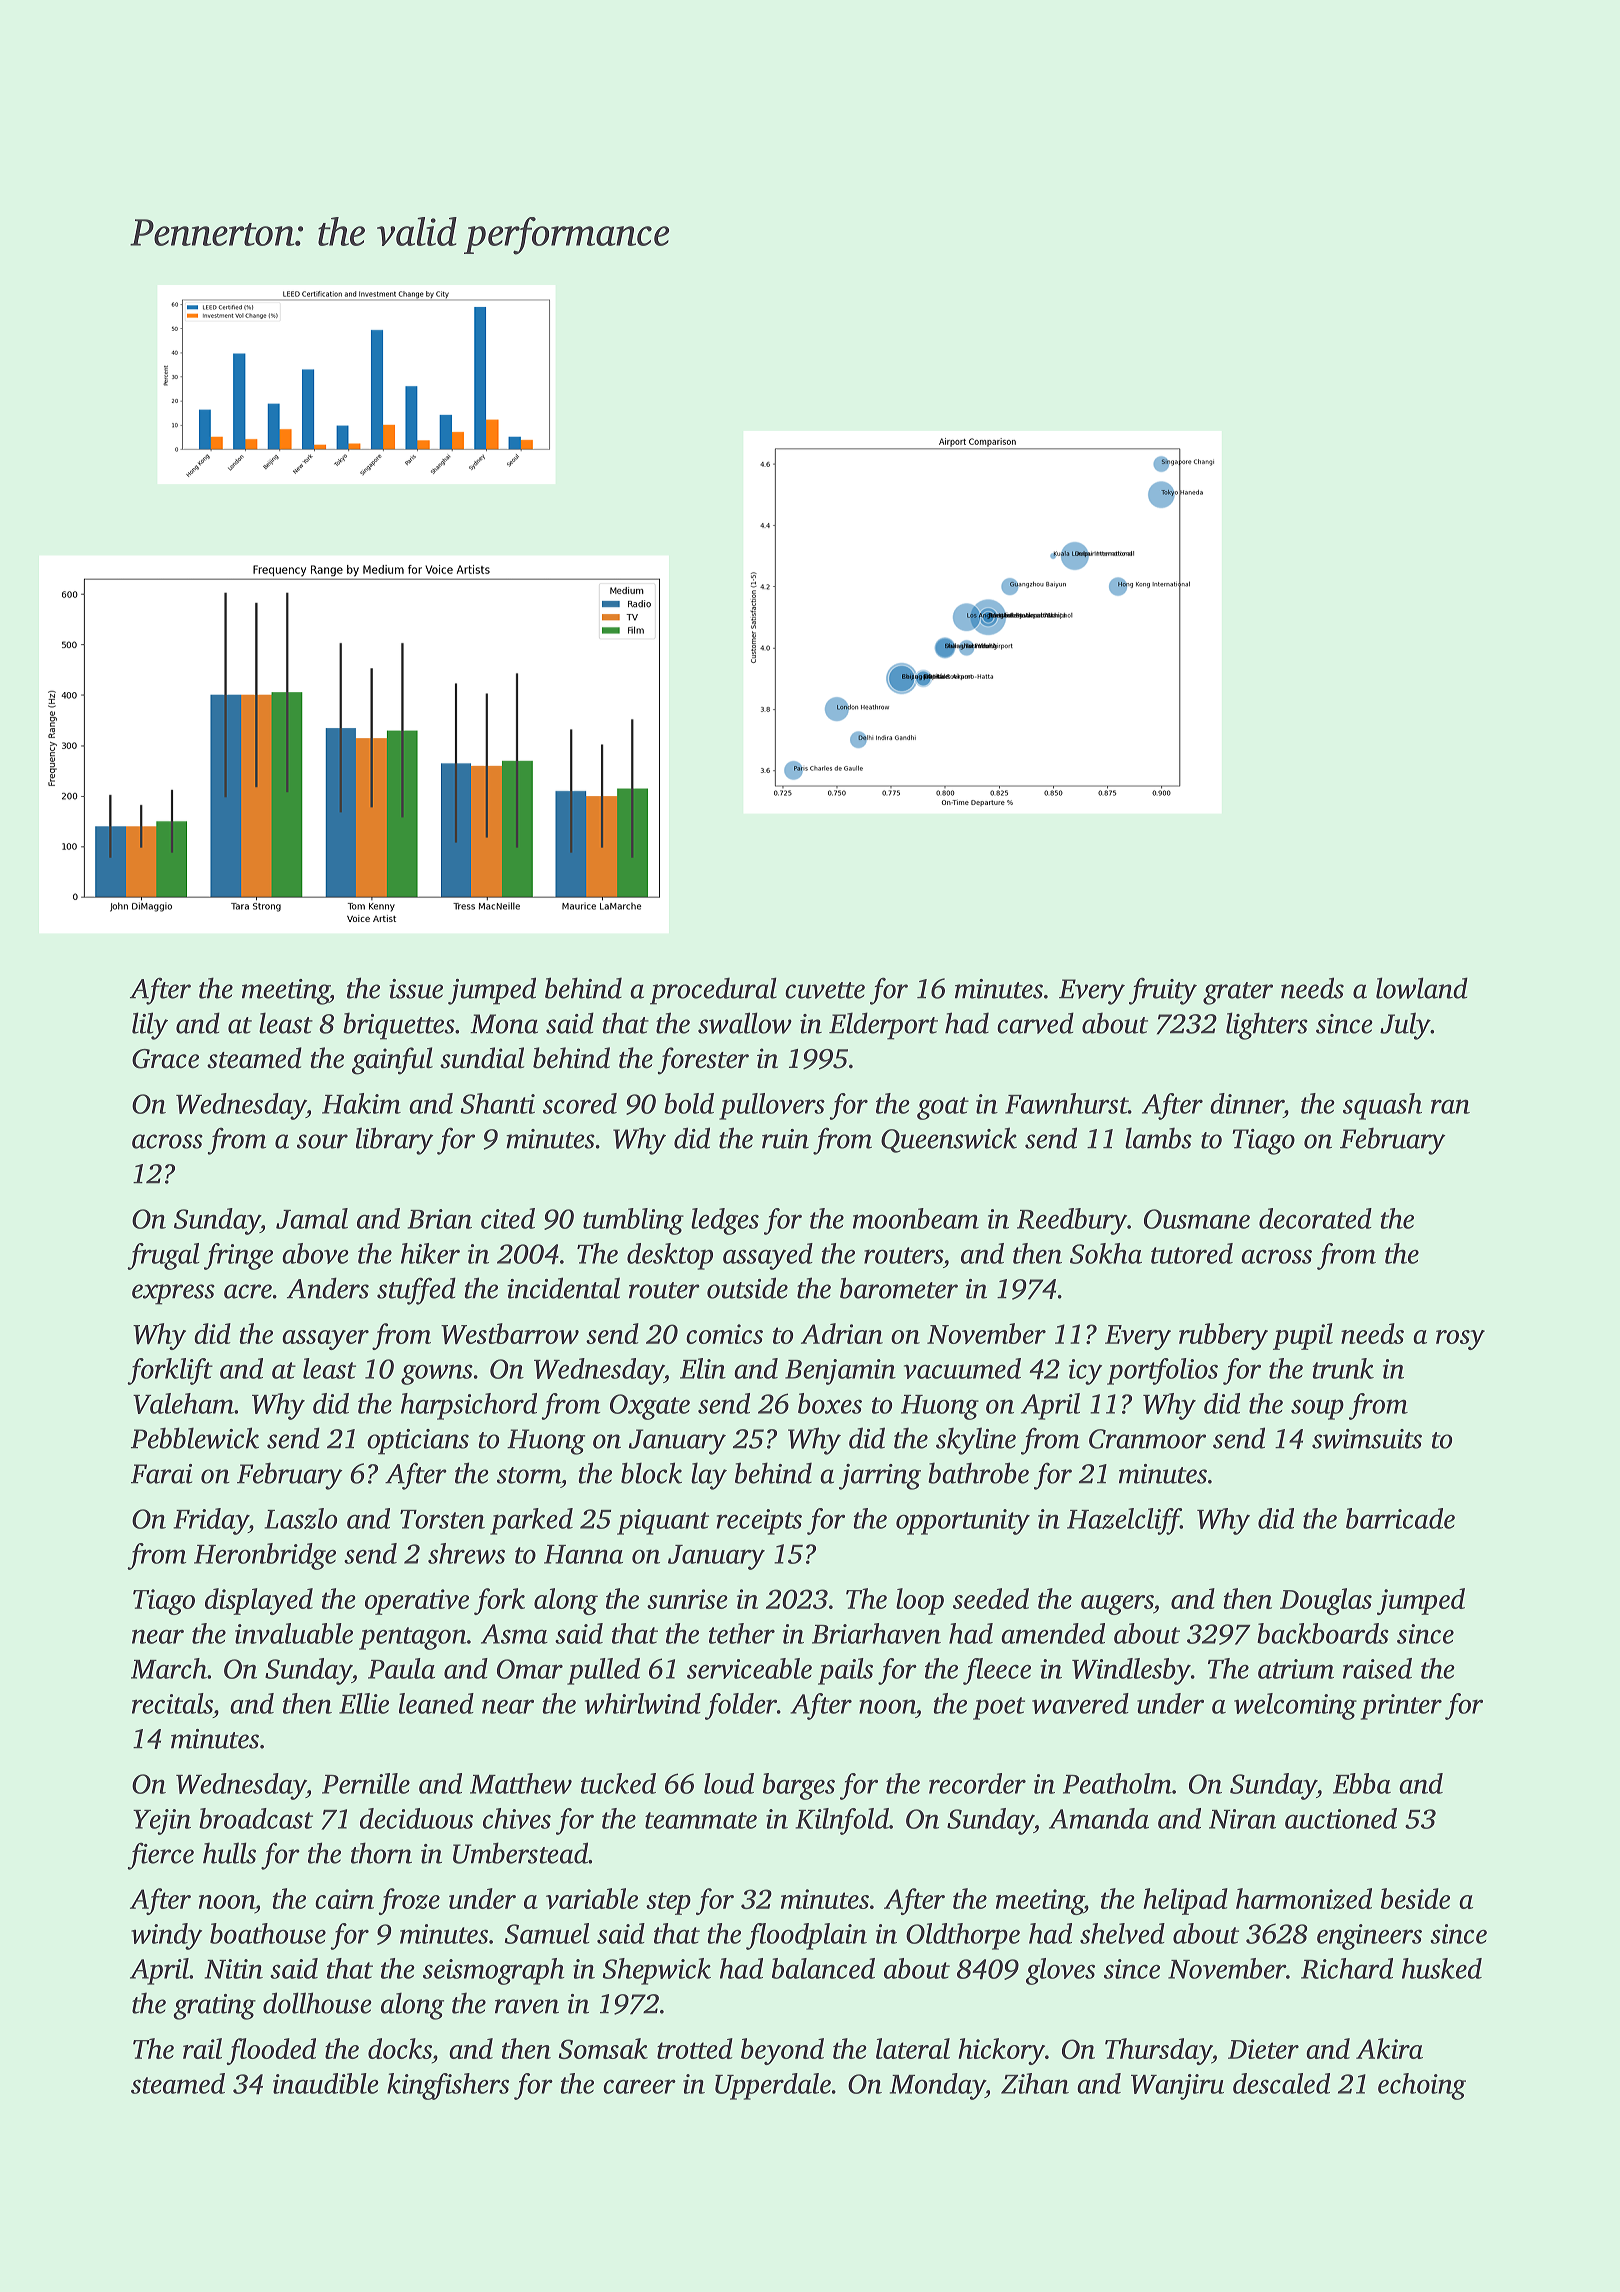 Image resolution: width=1620 pixels, height=2292 pixels. What do you see at coordinates (1147, 1439) in the document?
I see `Cranmoor` at bounding box center [1147, 1439].
